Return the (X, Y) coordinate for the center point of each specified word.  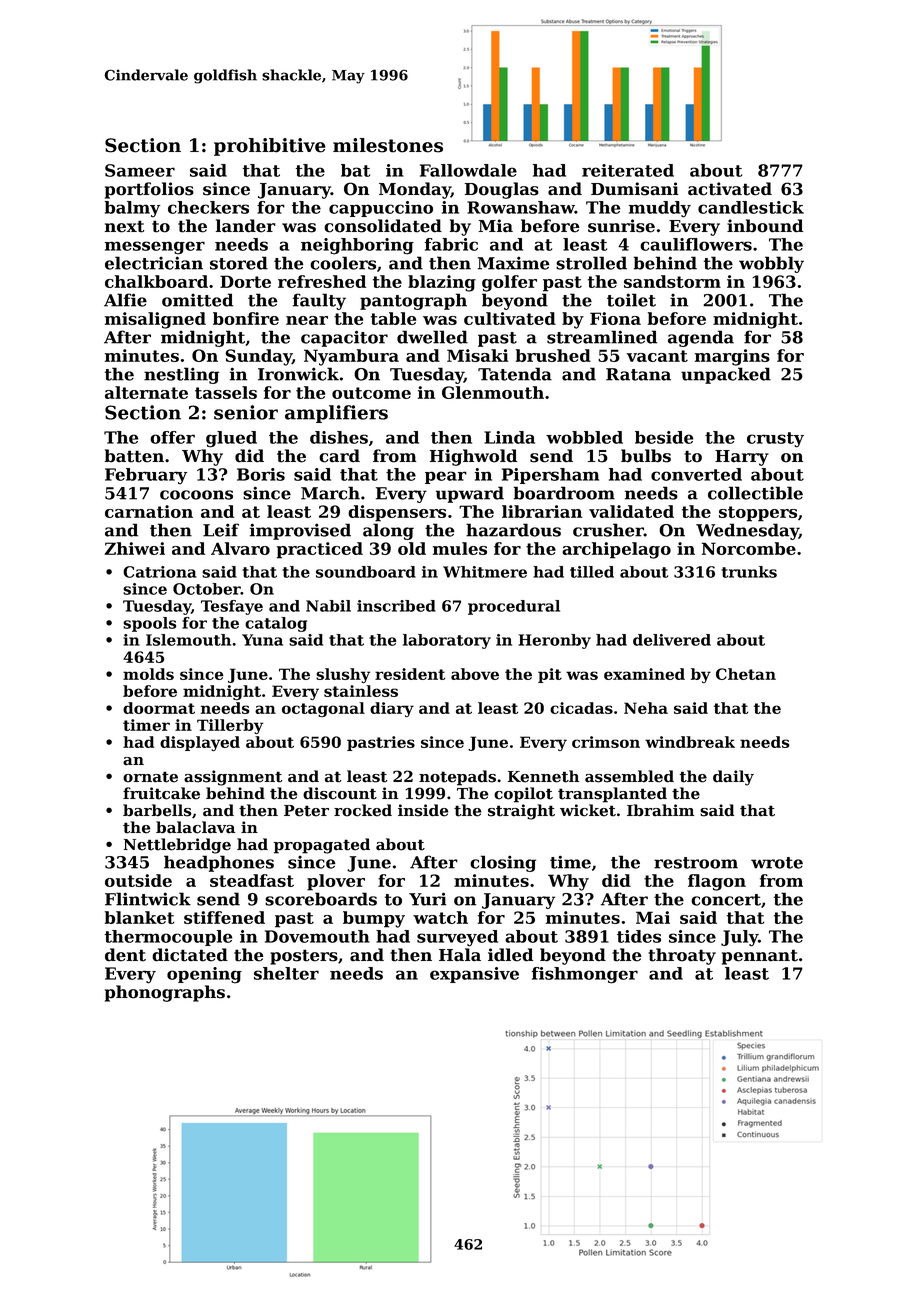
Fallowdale (468, 170)
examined (644, 674)
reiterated (628, 170)
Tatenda (515, 374)
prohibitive (270, 147)
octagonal (323, 709)
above (475, 674)
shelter (286, 973)
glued (231, 439)
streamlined (602, 337)
